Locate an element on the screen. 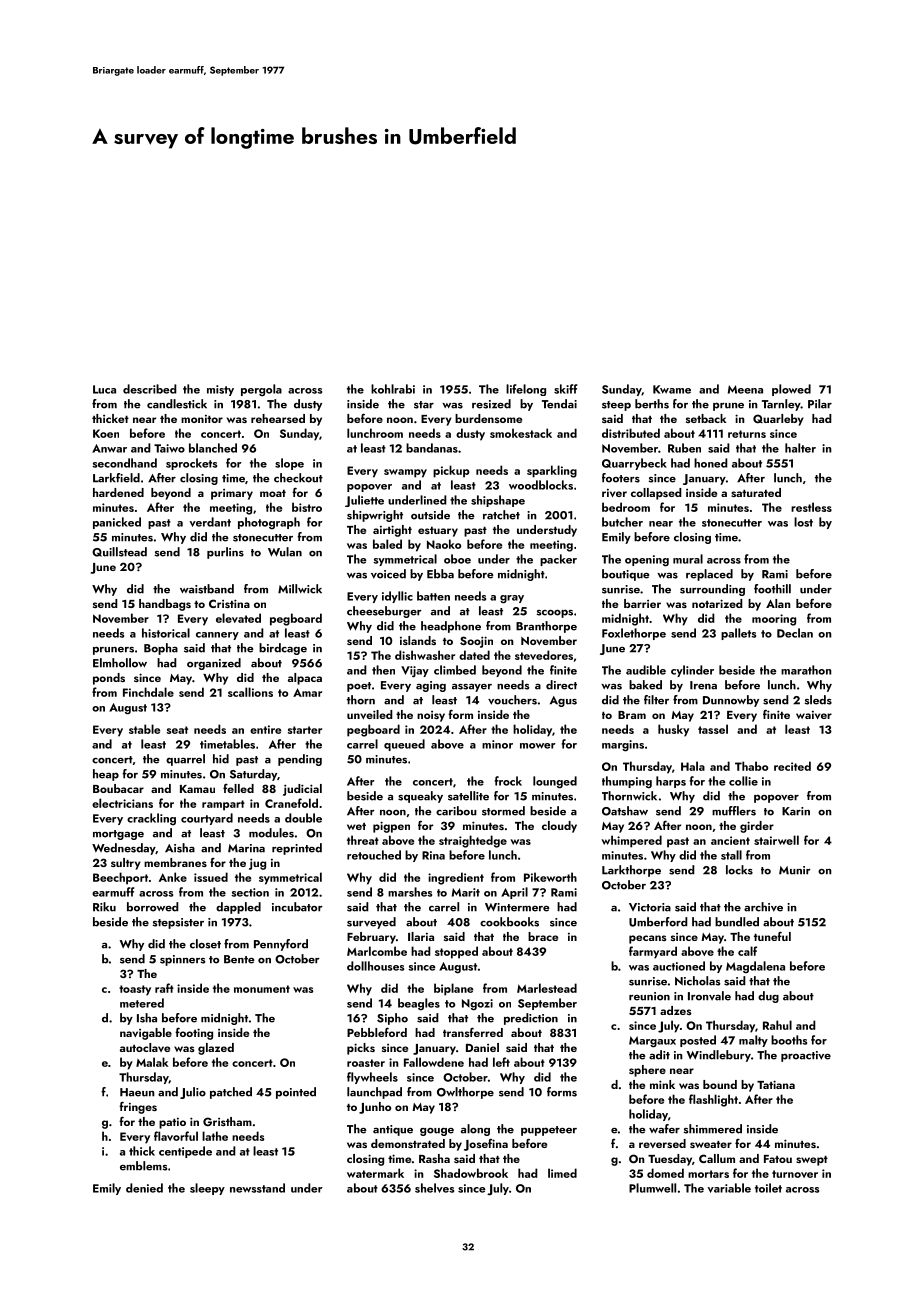  booths is located at coordinates (789, 1040).
